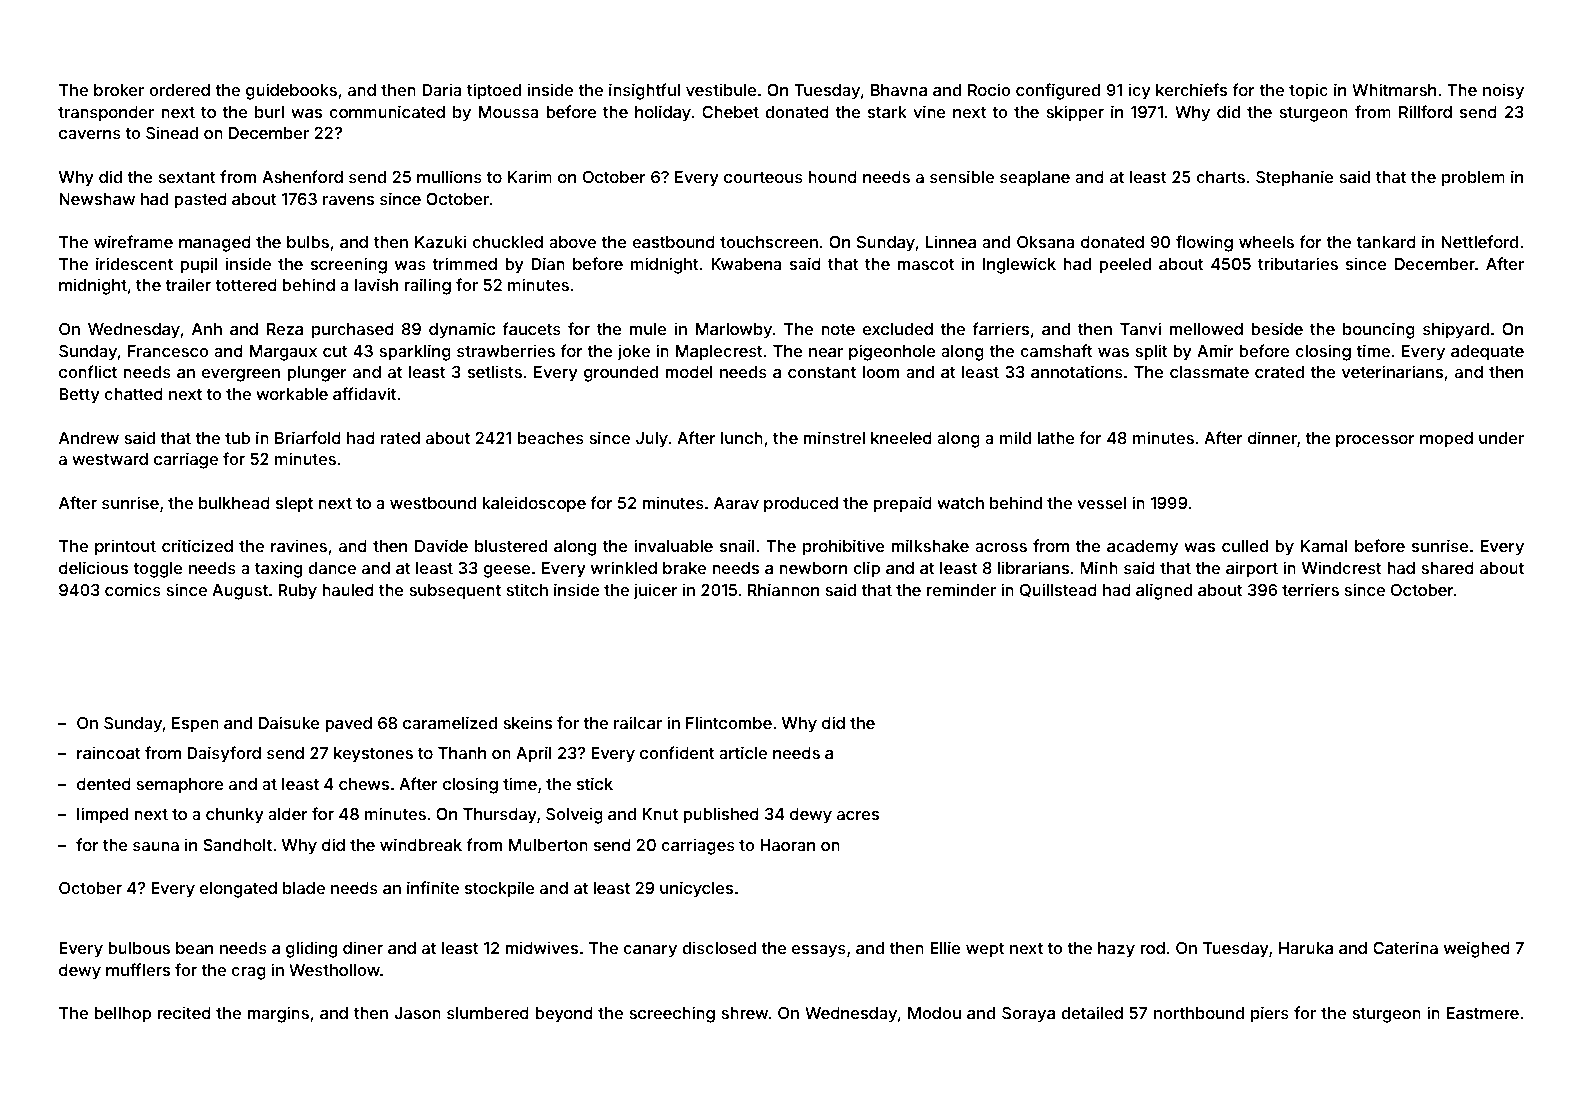 This screenshot has height=1120, width=1583. I want to click on invaluable, so click(673, 545).
